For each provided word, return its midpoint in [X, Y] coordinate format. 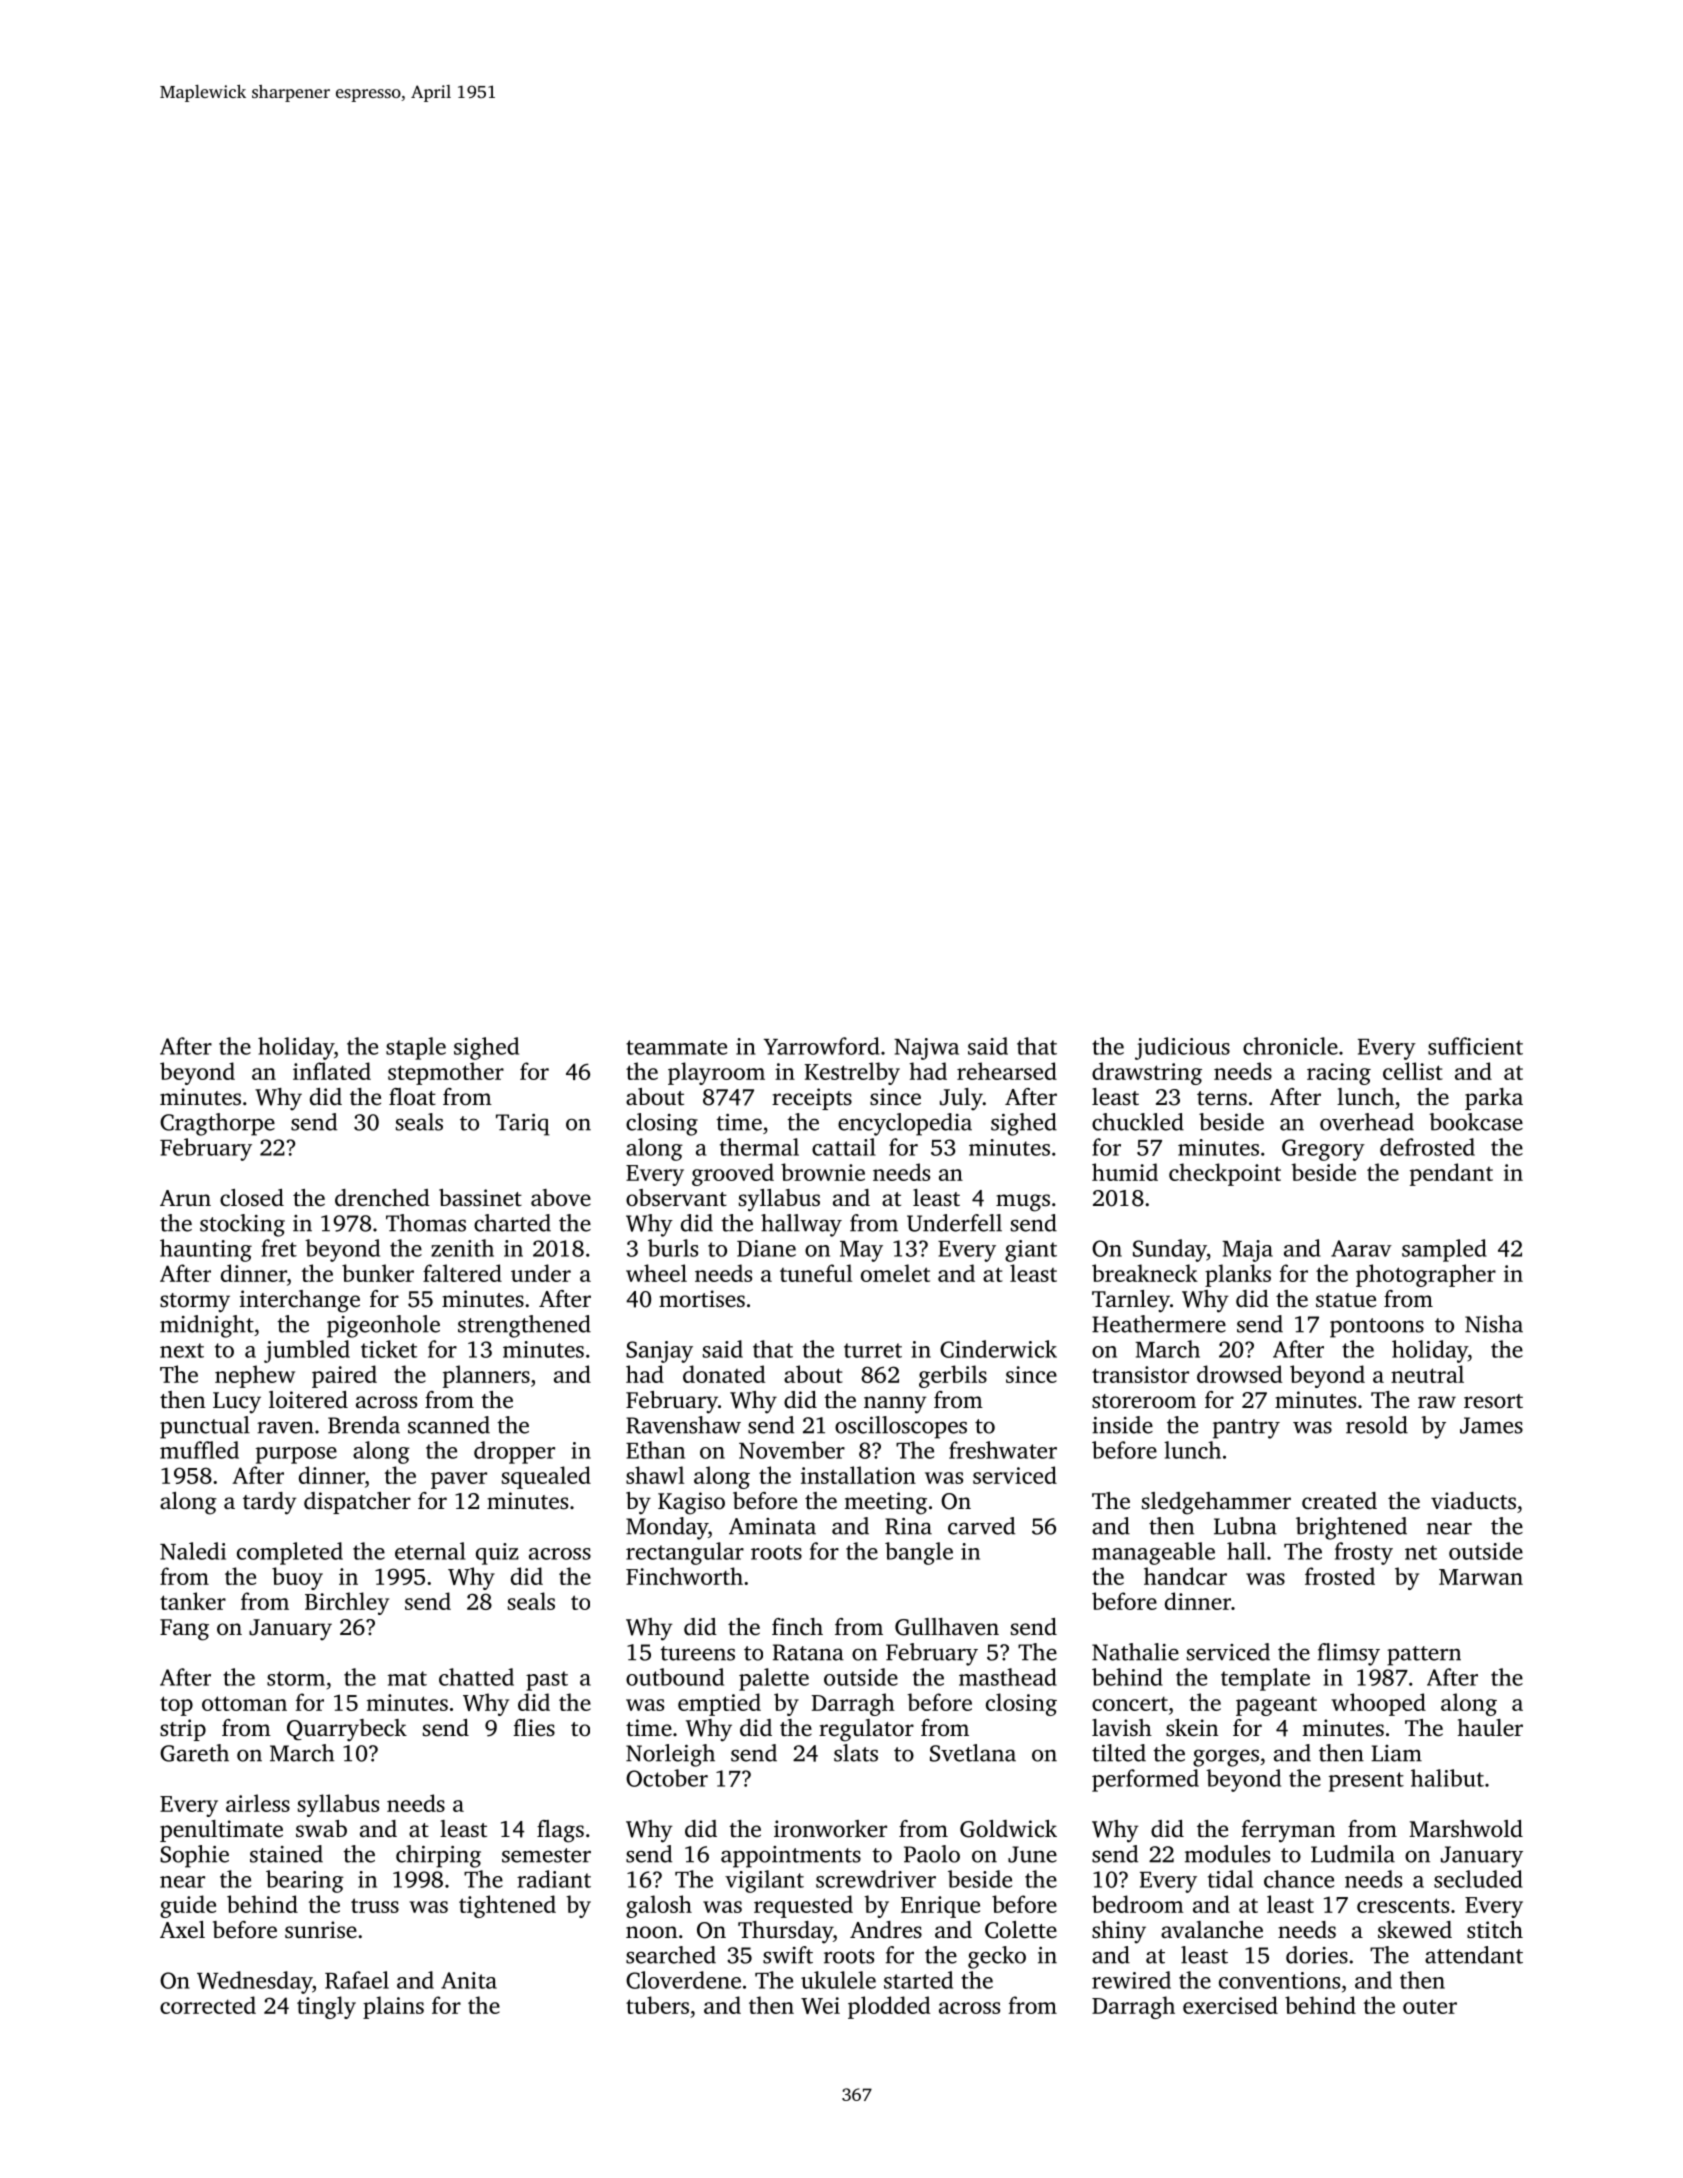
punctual [205, 1427]
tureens [697, 1653]
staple [416, 1048]
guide [188, 1906]
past [547, 1681]
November [792, 1450]
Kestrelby [852, 1073]
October [667, 1778]
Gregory [1323, 1150]
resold [1377, 1425]
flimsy [1349, 1654]
